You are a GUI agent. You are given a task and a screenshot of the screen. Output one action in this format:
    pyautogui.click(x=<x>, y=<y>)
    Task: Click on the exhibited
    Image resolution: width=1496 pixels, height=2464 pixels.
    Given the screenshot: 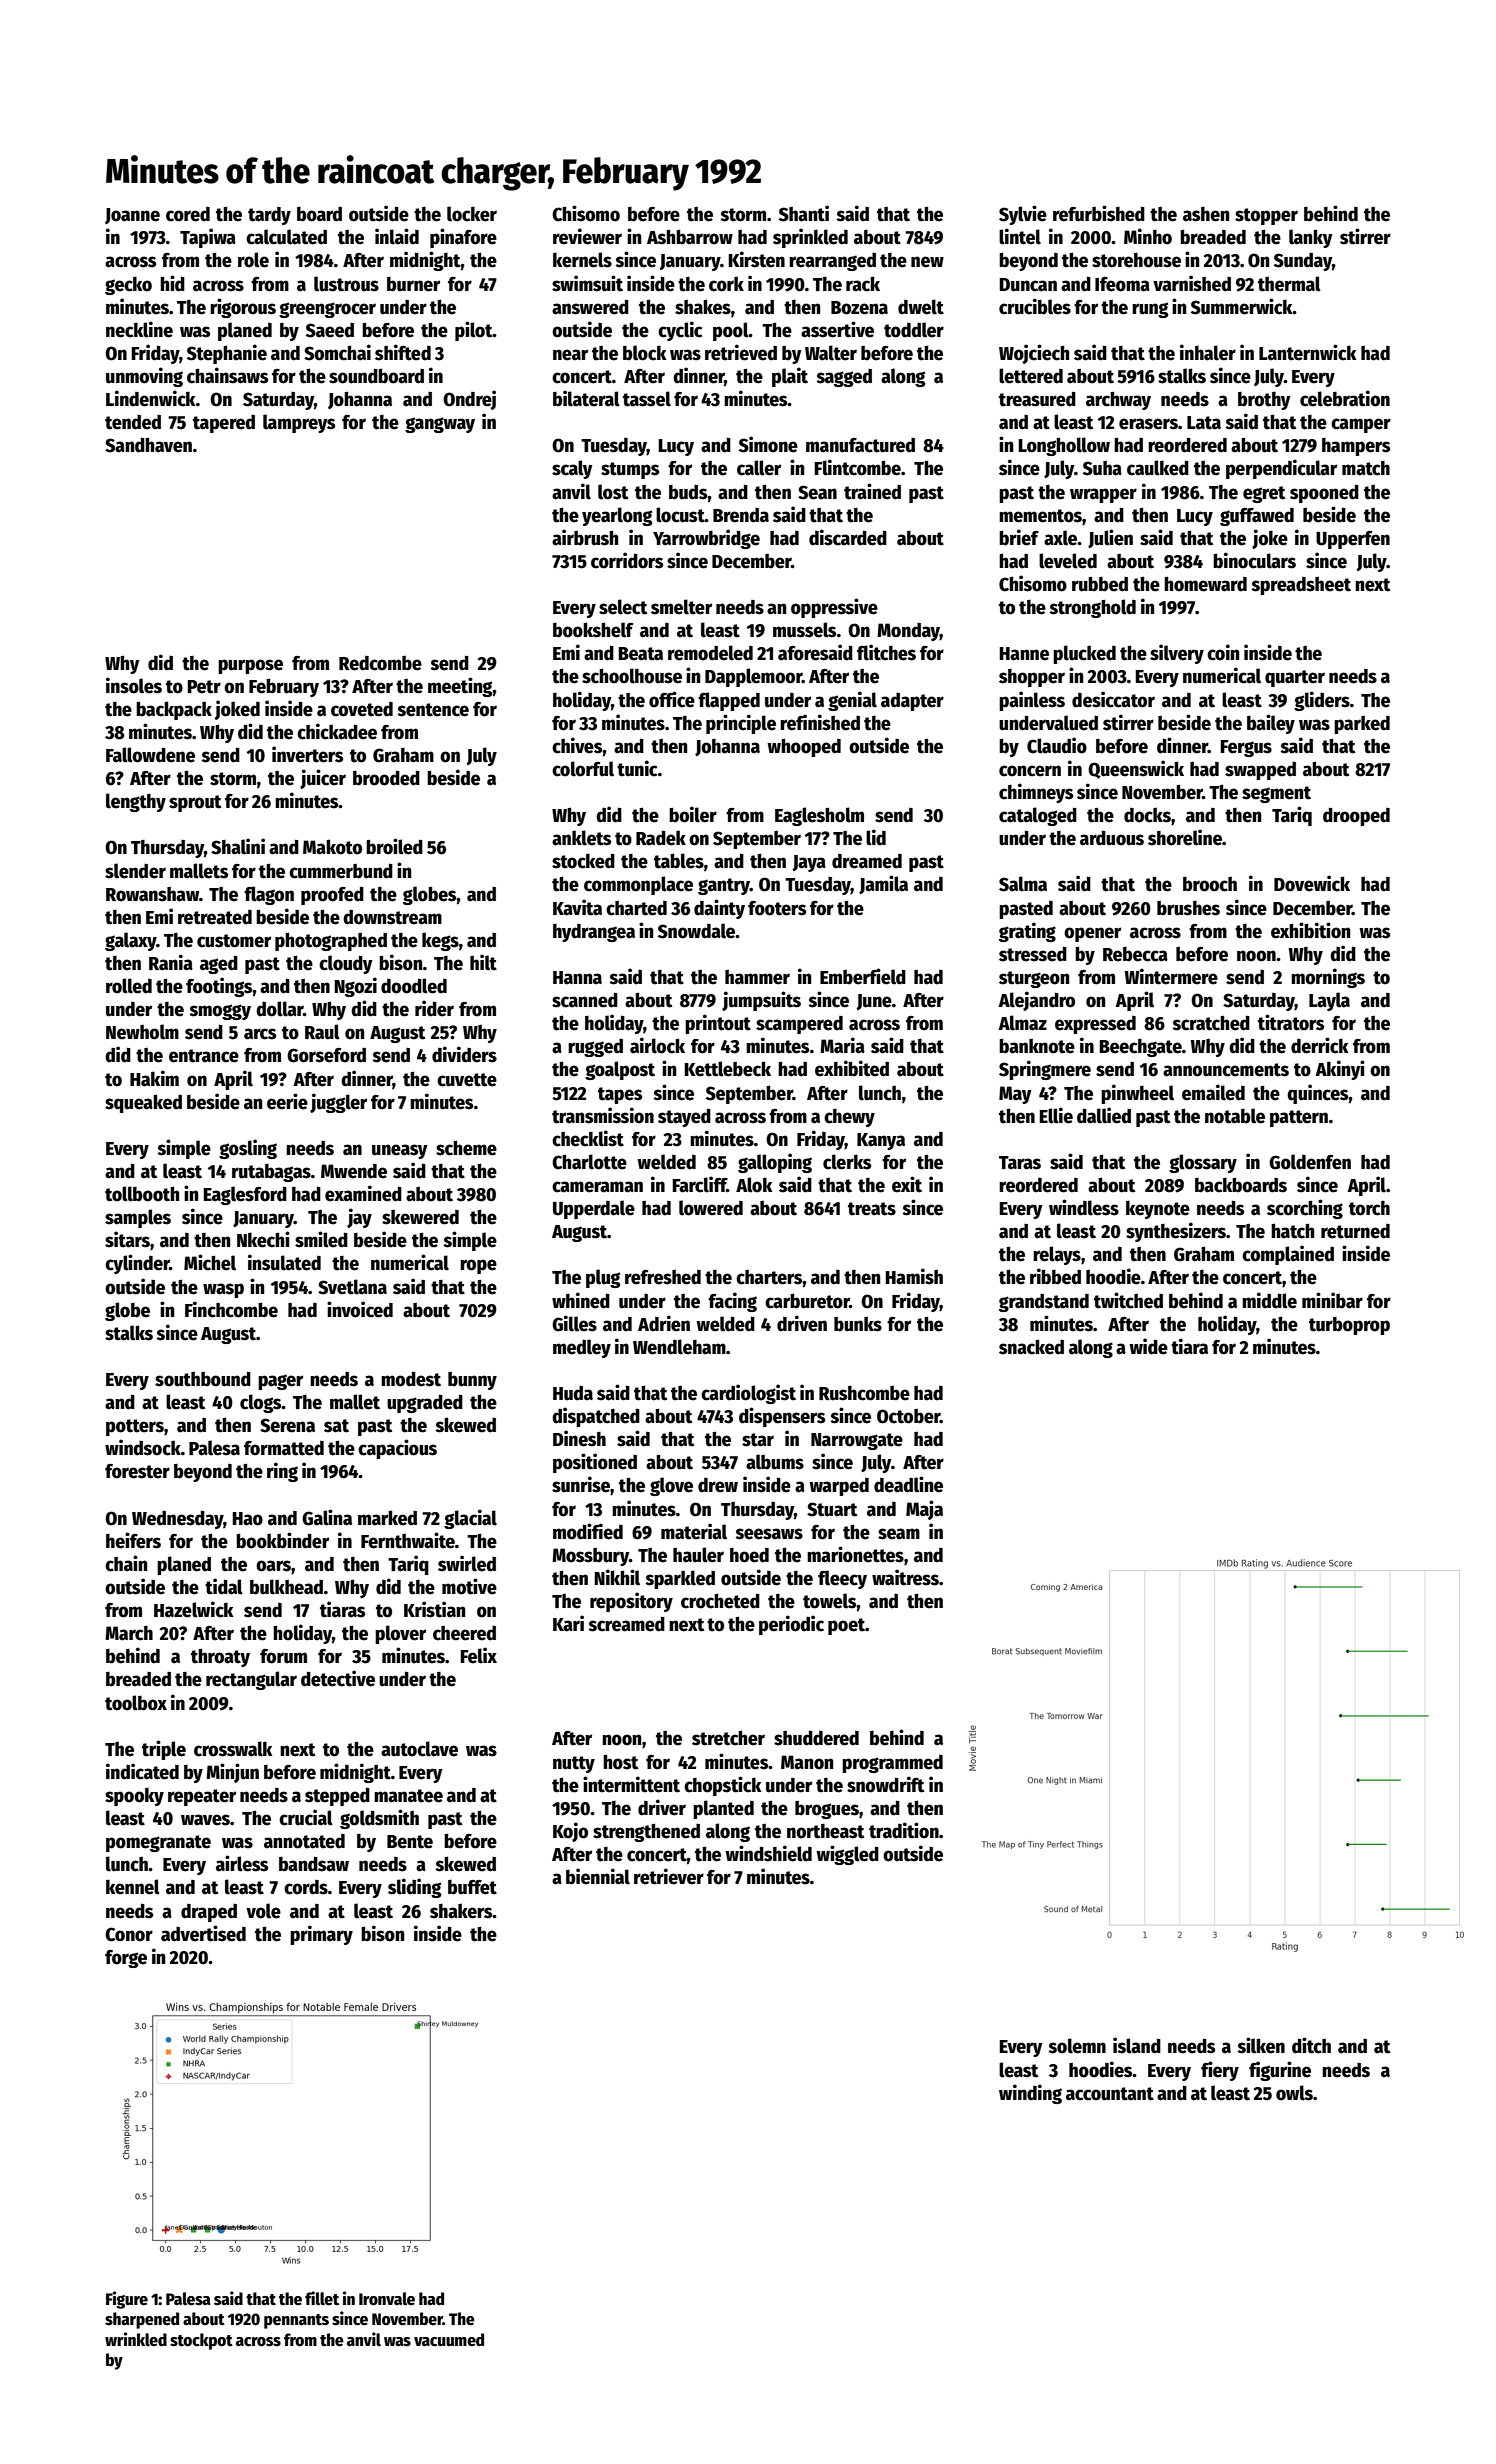 What is the action you would take?
    pyautogui.click(x=852, y=1068)
